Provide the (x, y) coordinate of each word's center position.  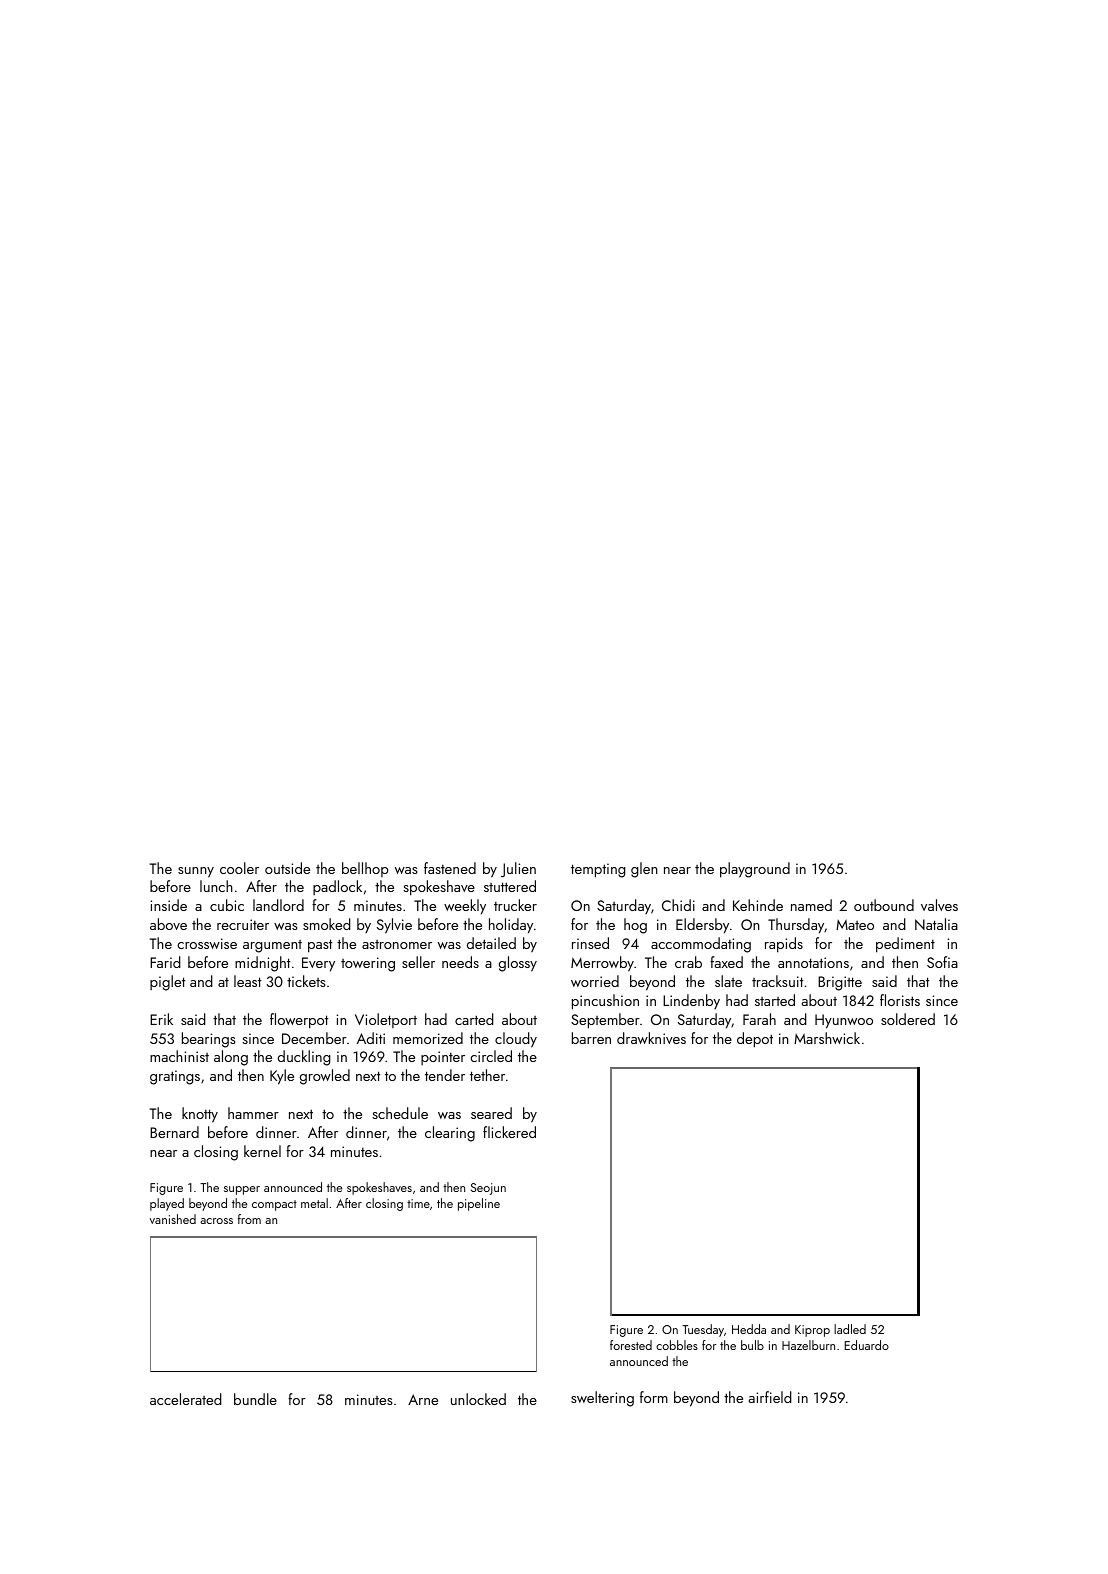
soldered (908, 1019)
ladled (850, 1329)
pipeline (479, 1204)
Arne (423, 1399)
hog (635, 926)
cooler (239, 868)
